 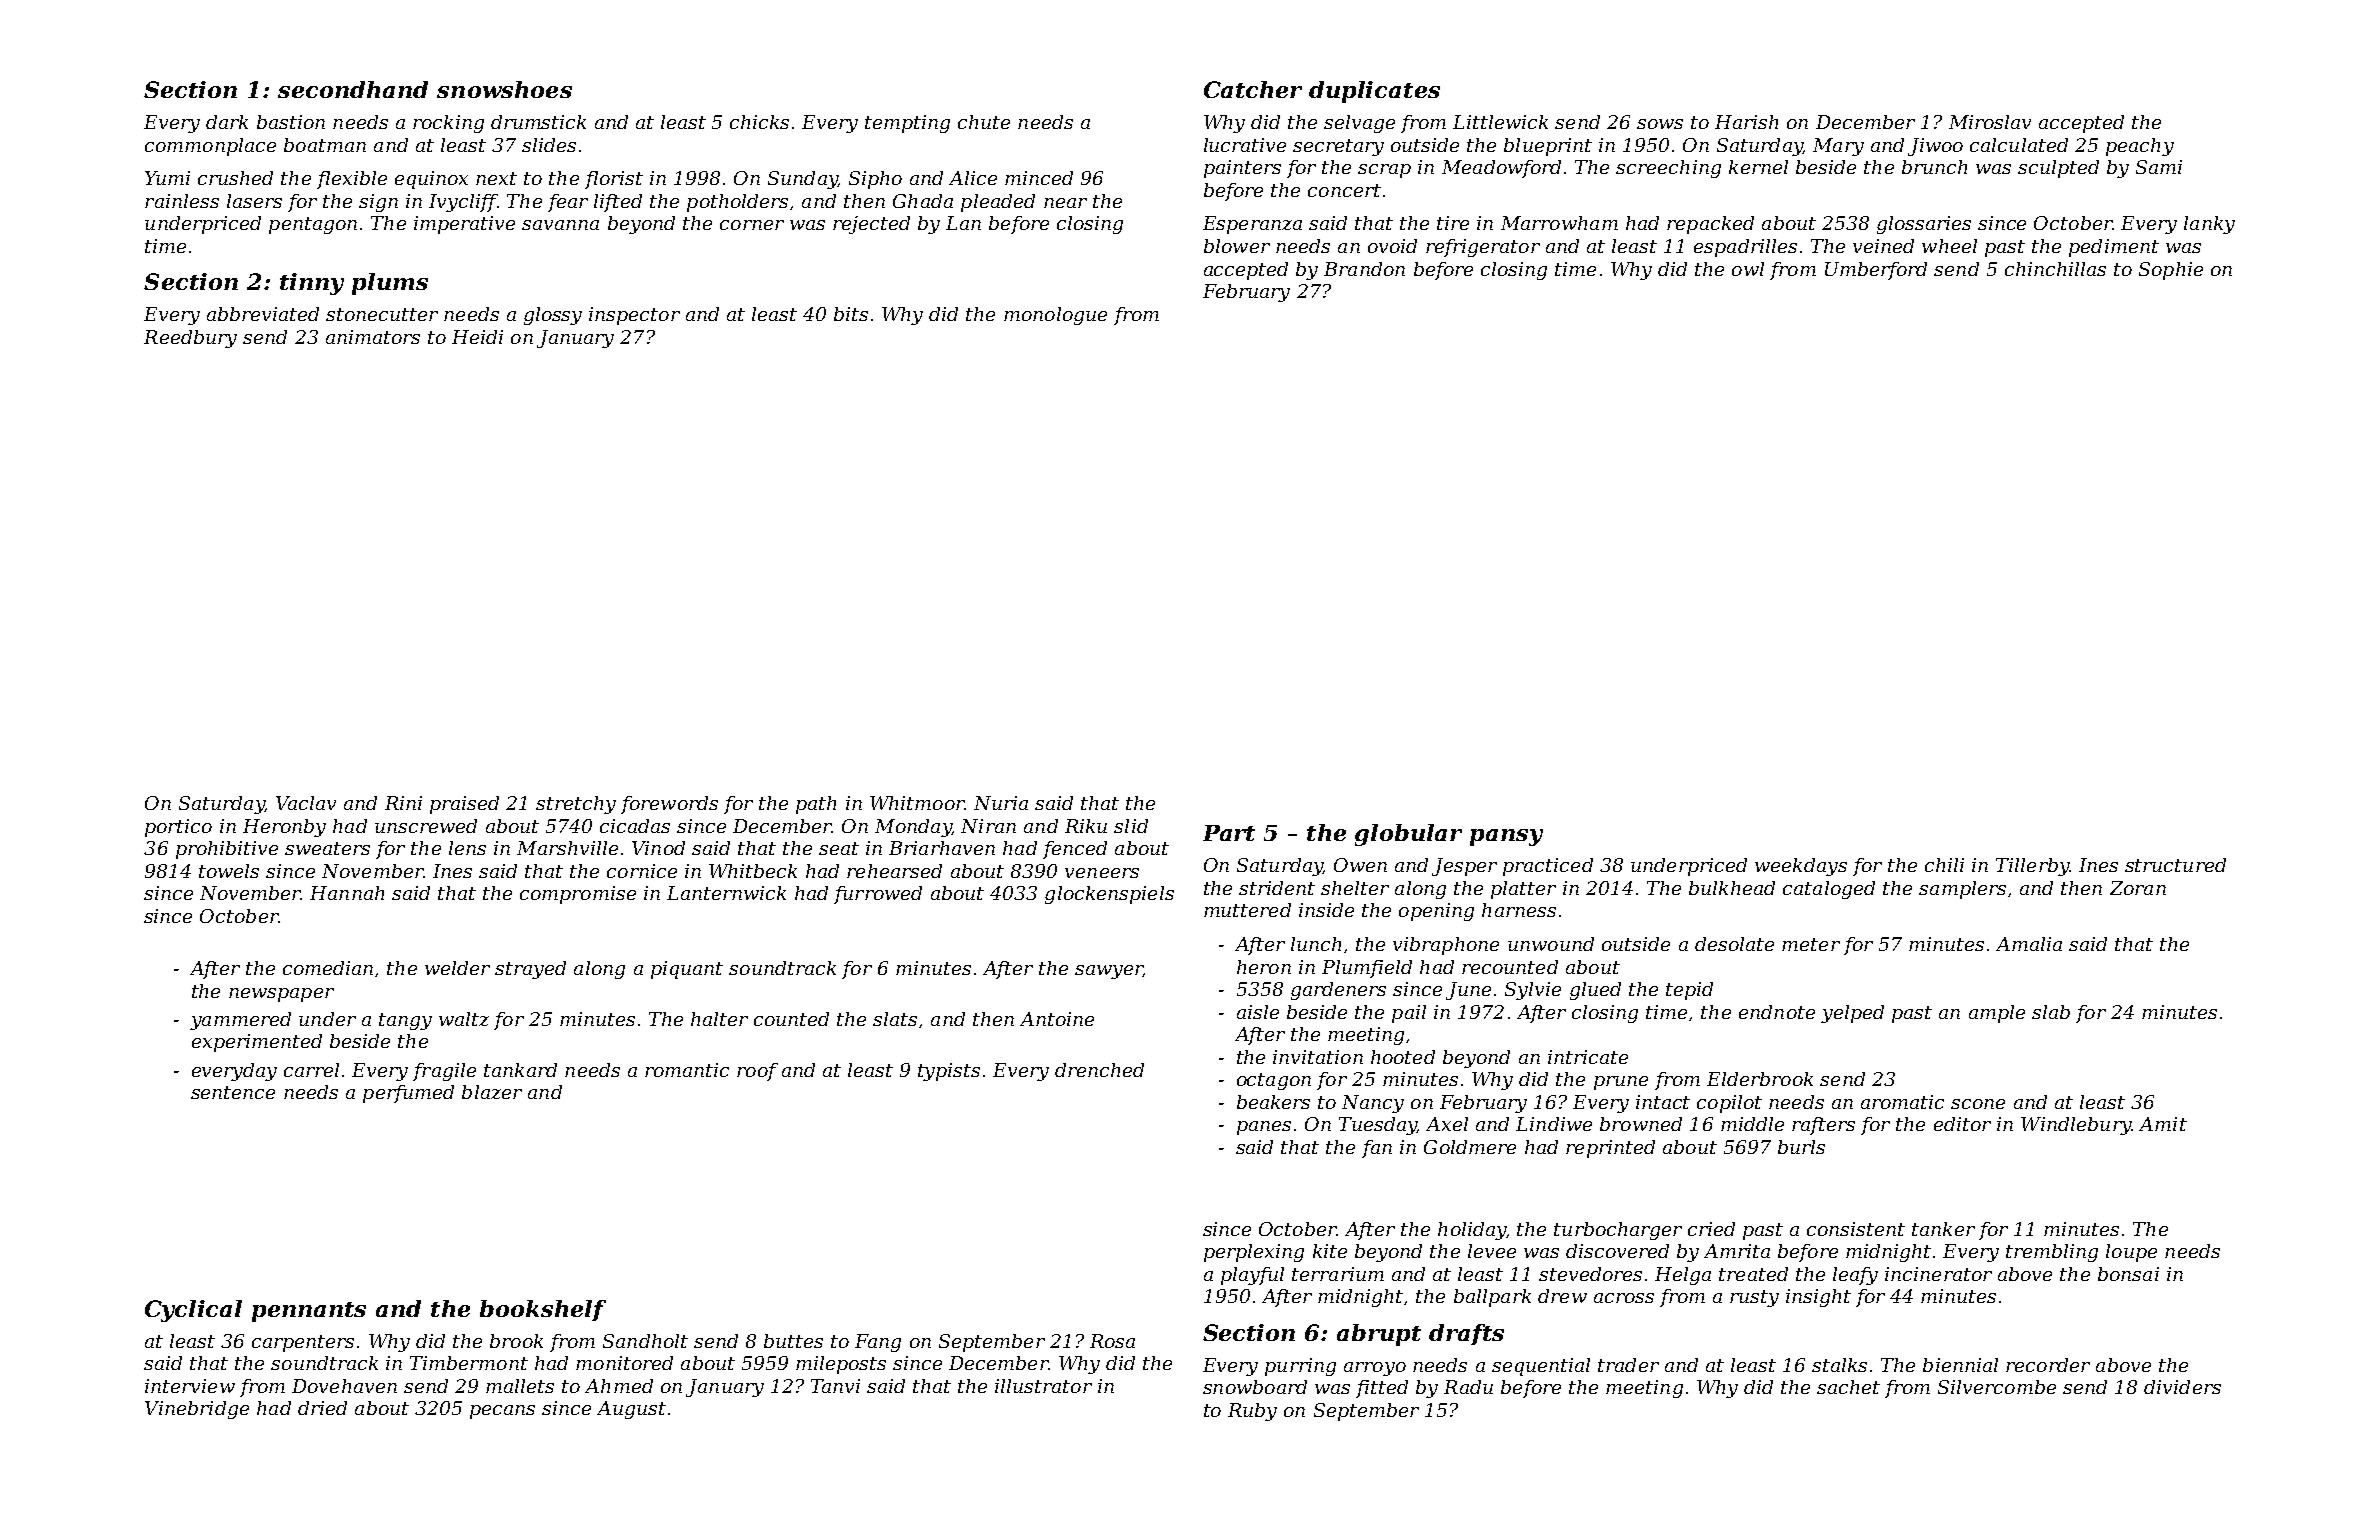 What do you see at coordinates (353, 89) in the screenshot?
I see `secondhand` at bounding box center [353, 89].
